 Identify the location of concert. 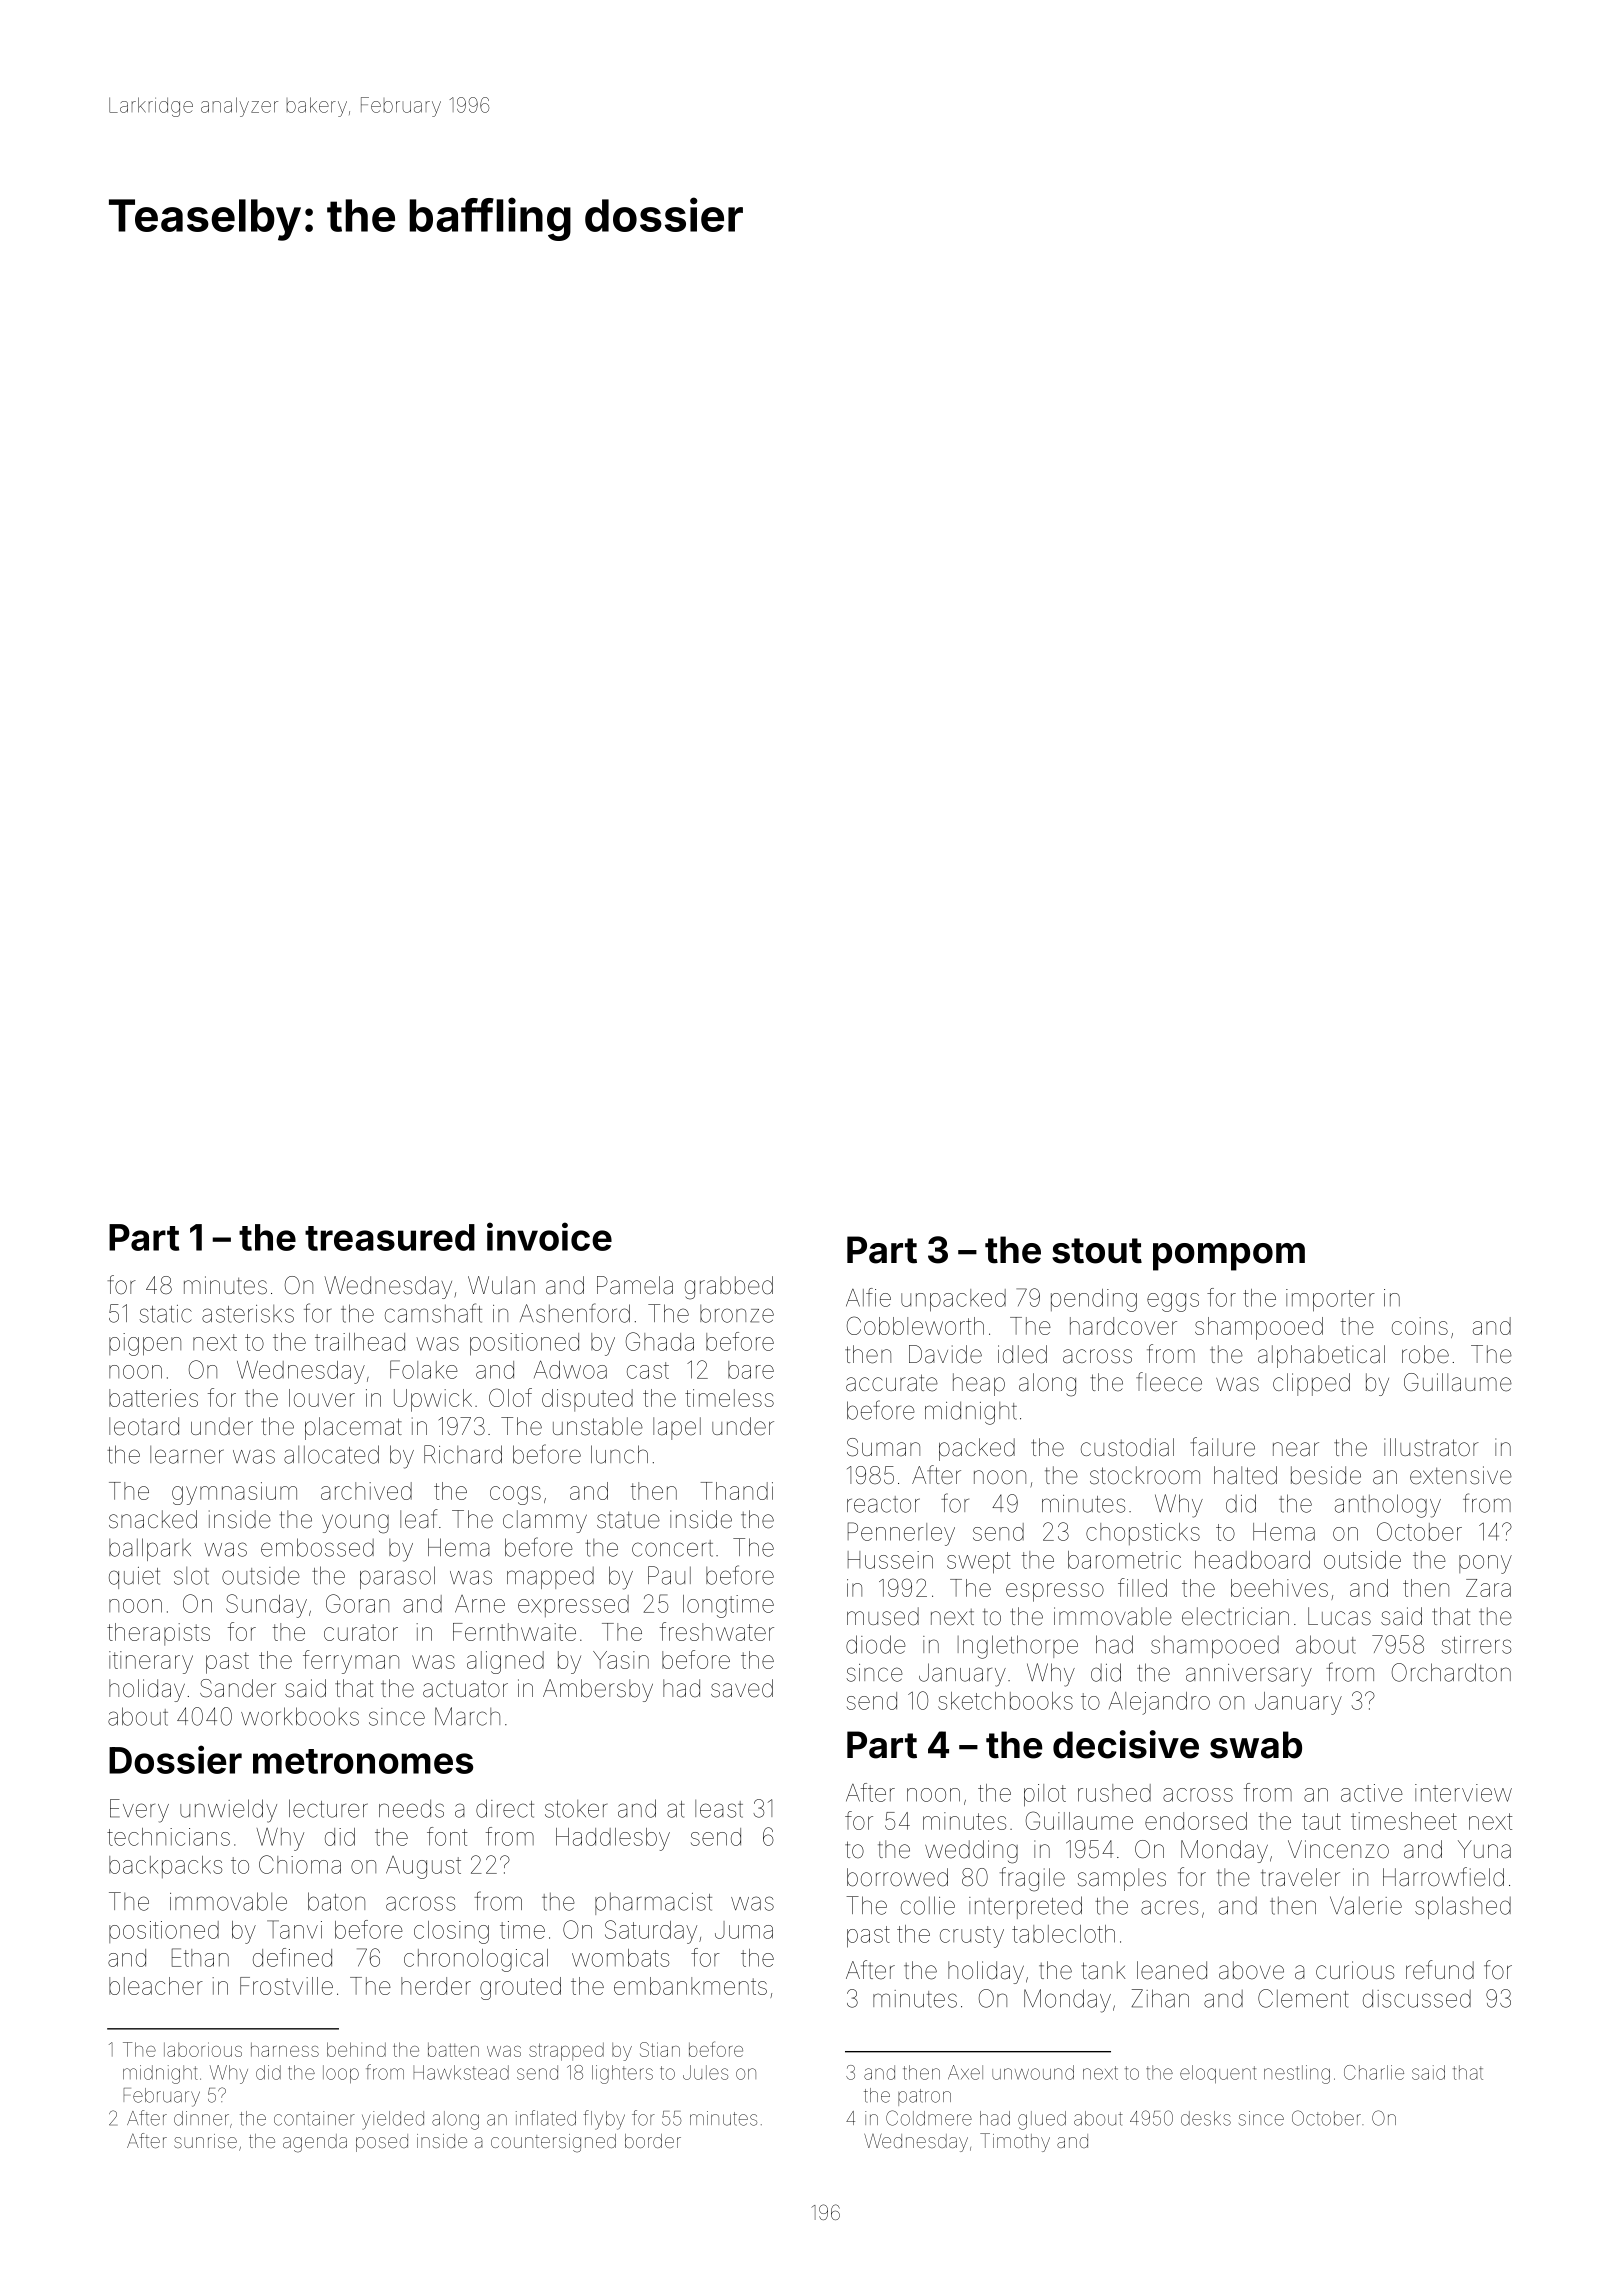
(672, 1548).
